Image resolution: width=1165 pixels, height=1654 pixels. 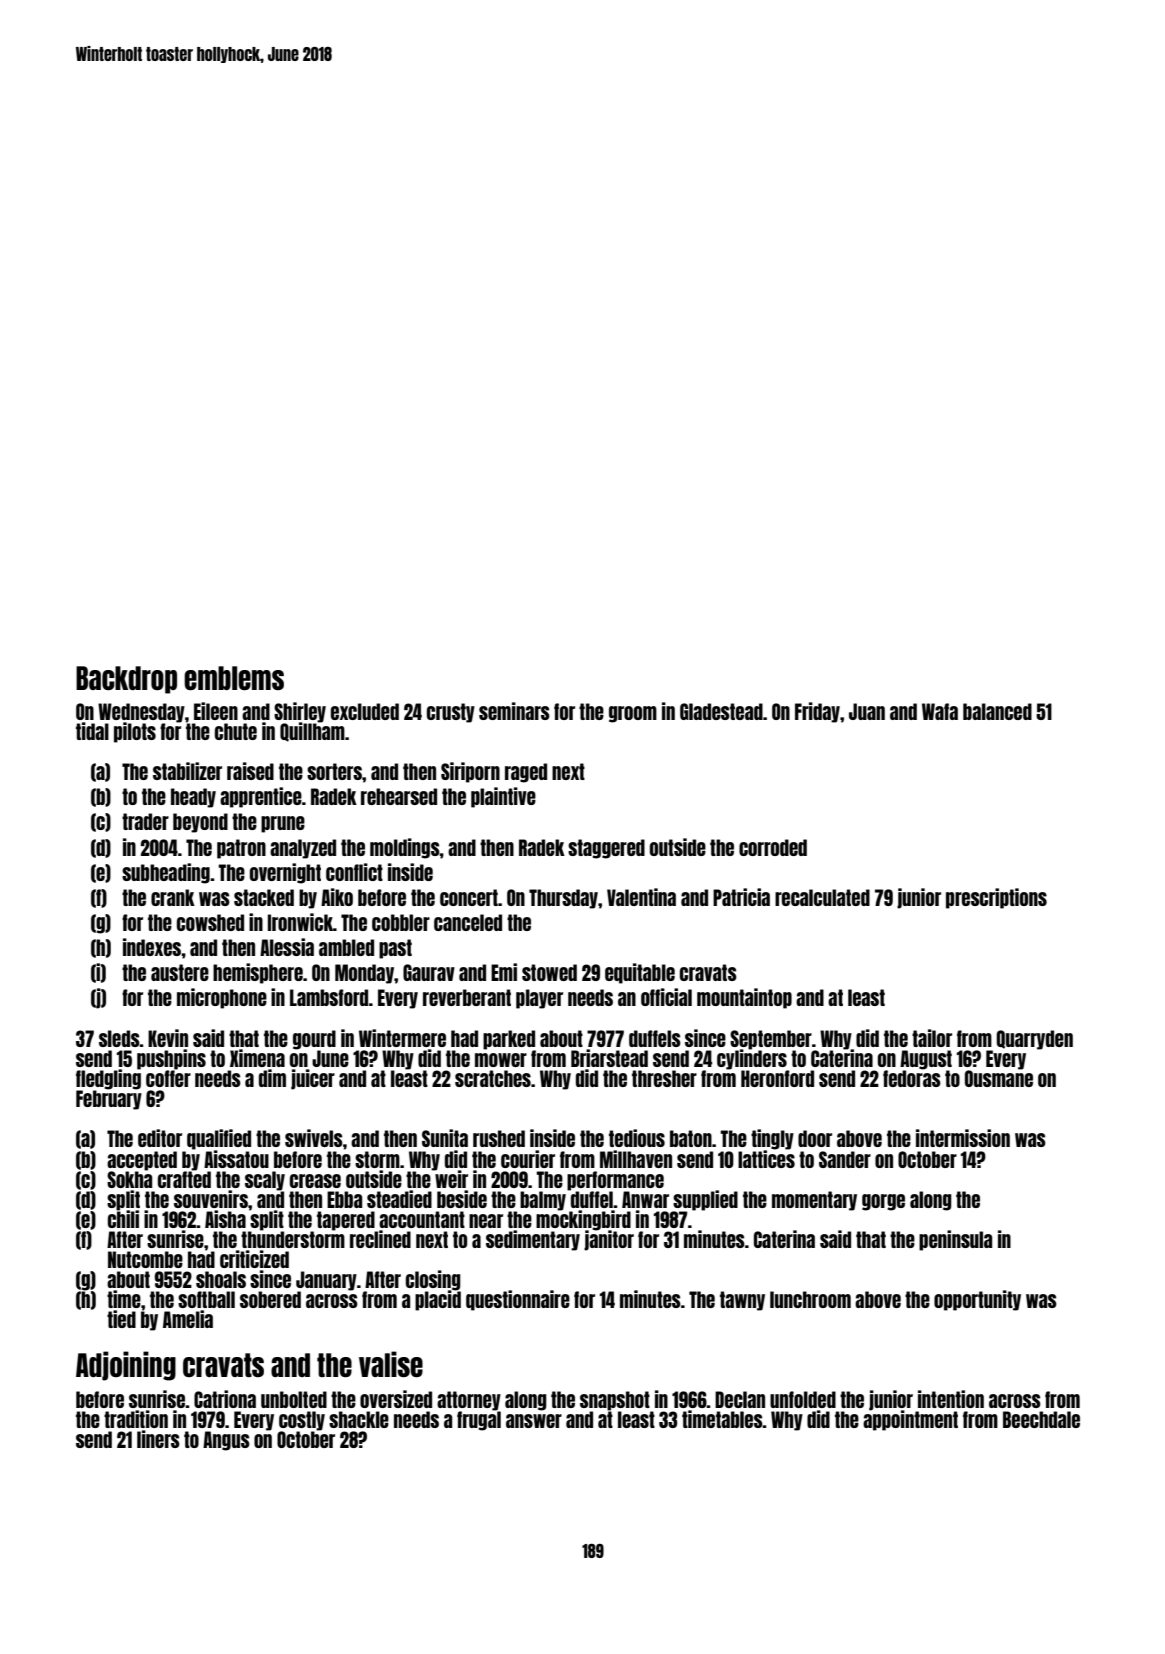 I want to click on conflict, so click(x=354, y=872).
